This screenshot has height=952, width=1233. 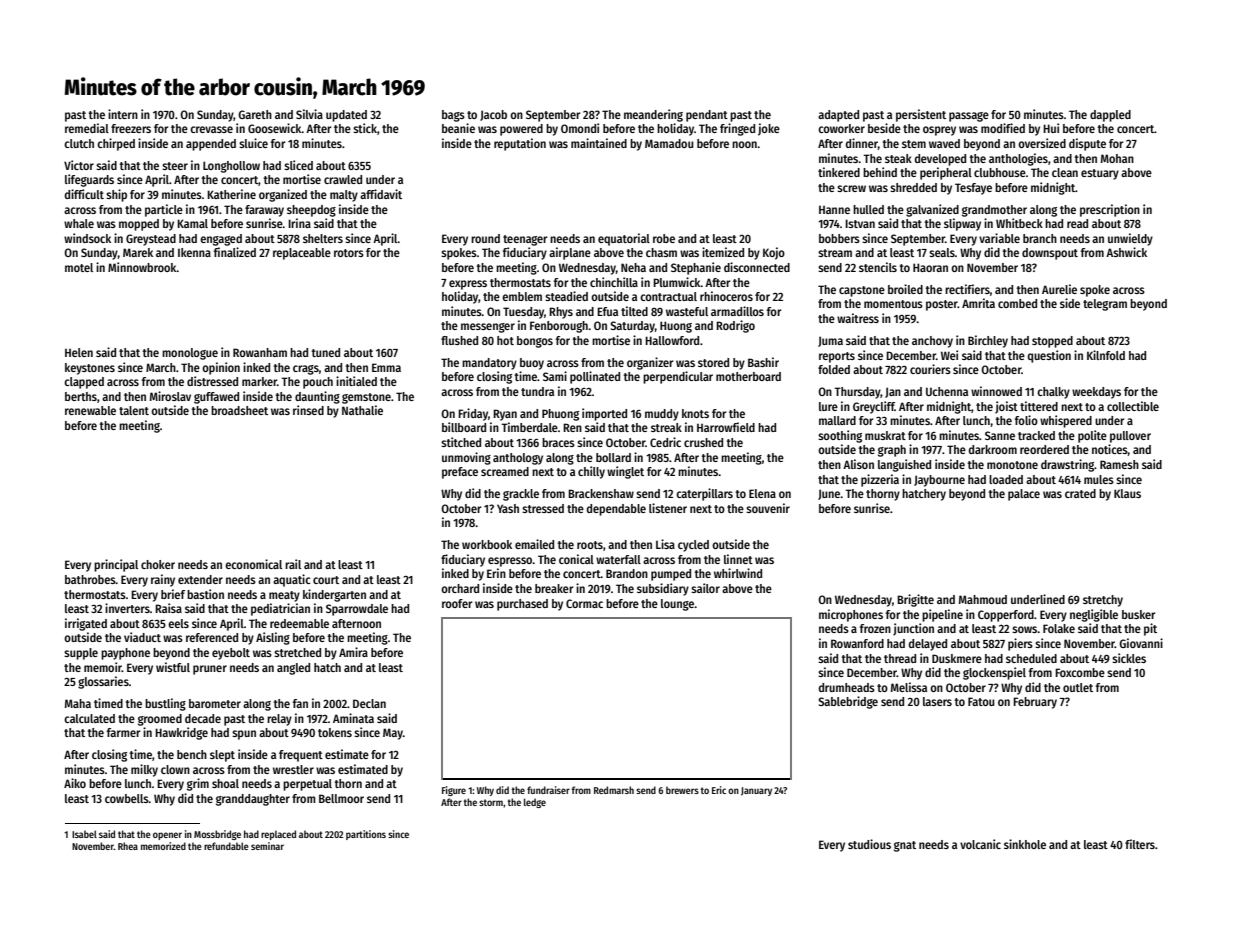 What do you see at coordinates (123, 114) in the screenshot?
I see `intern` at bounding box center [123, 114].
